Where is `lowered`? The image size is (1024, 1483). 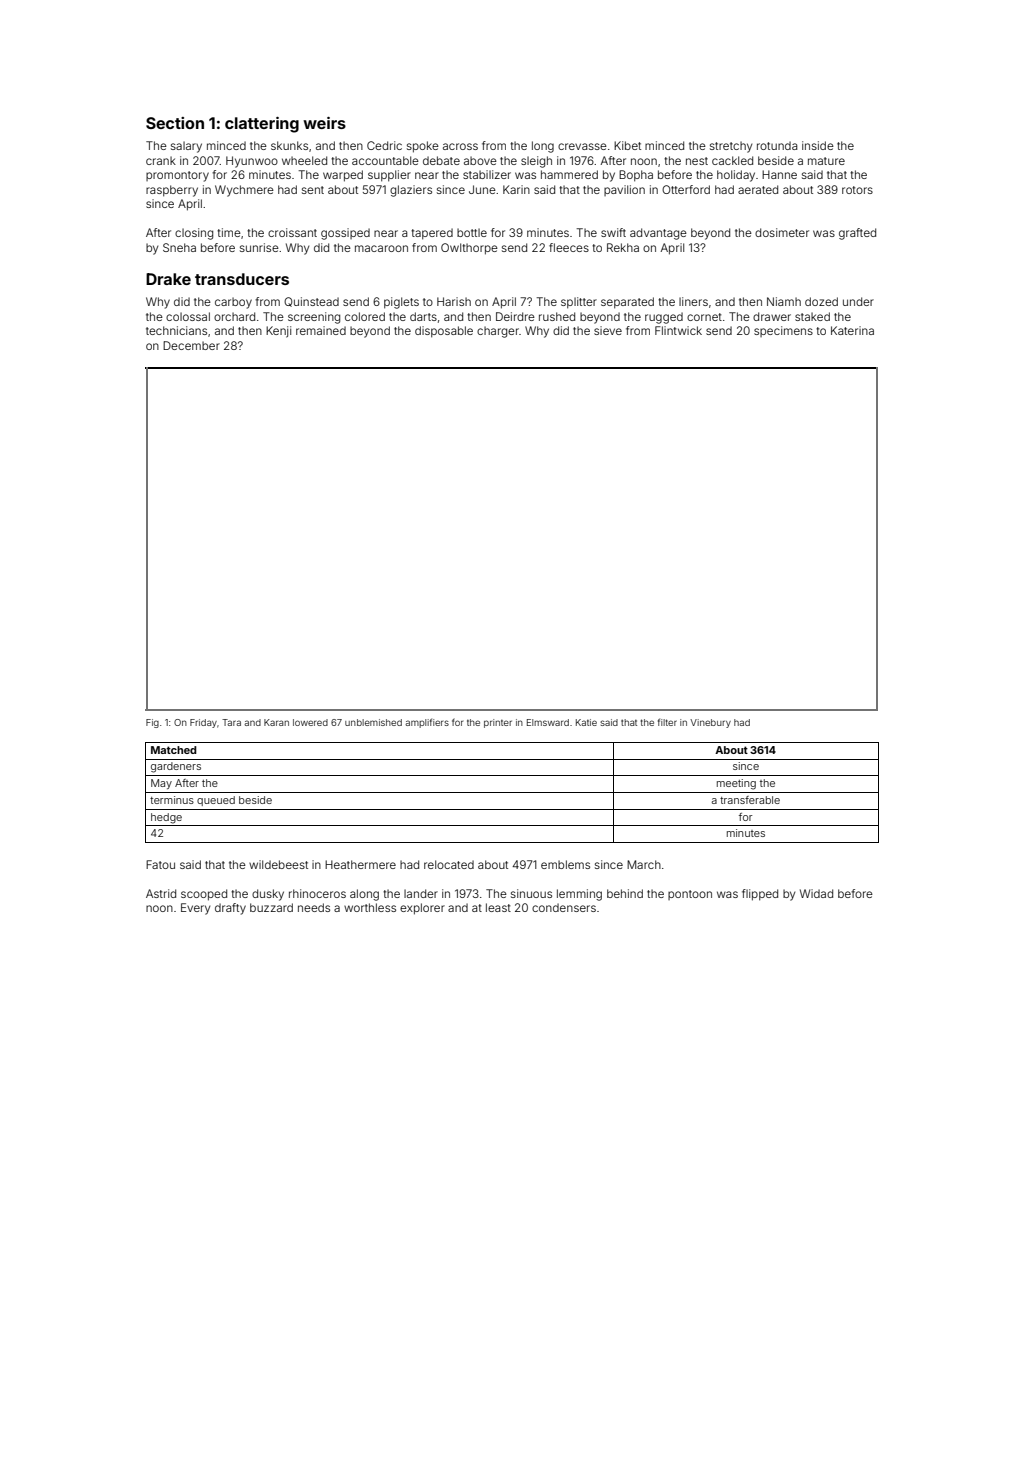
lowered is located at coordinates (310, 722).
